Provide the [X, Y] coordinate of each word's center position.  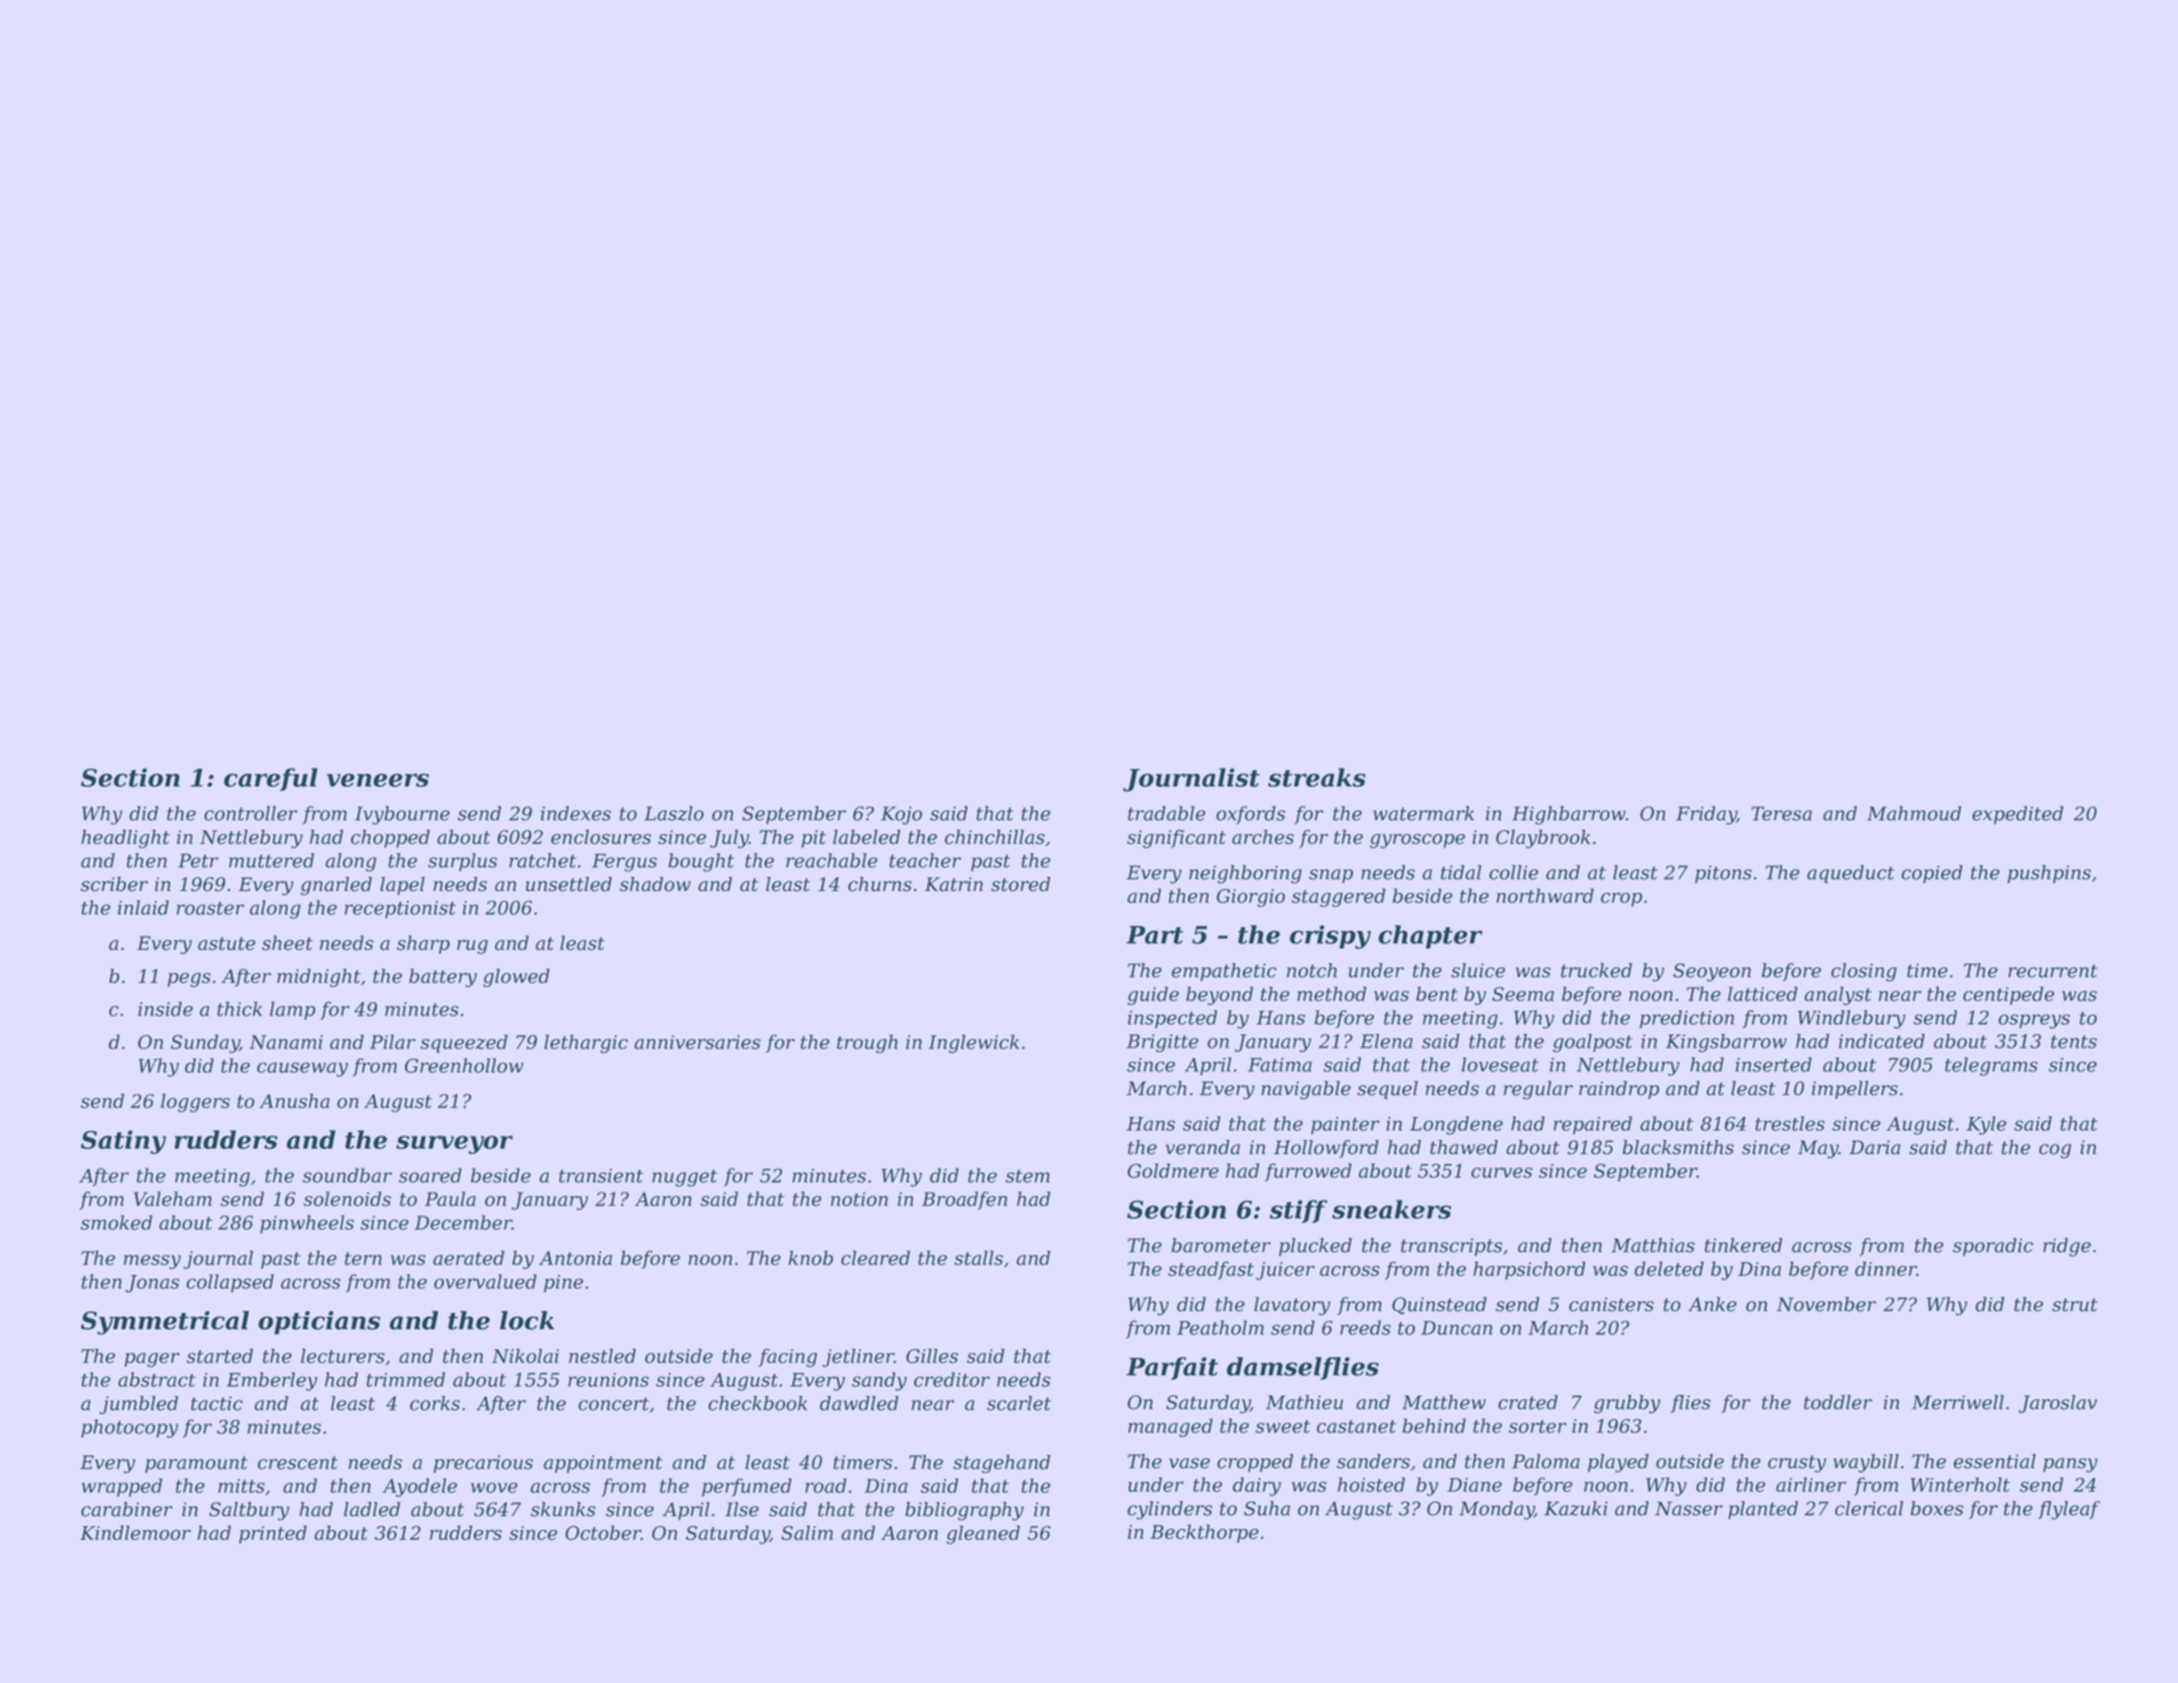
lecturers [343, 1355]
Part [1154, 935]
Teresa [1781, 813]
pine [563, 1284]
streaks [1317, 777]
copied [1932, 874]
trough [867, 1043]
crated [1528, 1402]
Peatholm [1220, 1327]
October [603, 1532]
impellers [1855, 1090]
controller [250, 813]
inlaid [143, 907]
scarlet [1019, 1403]
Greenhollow [464, 1065]
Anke [1712, 1304]
